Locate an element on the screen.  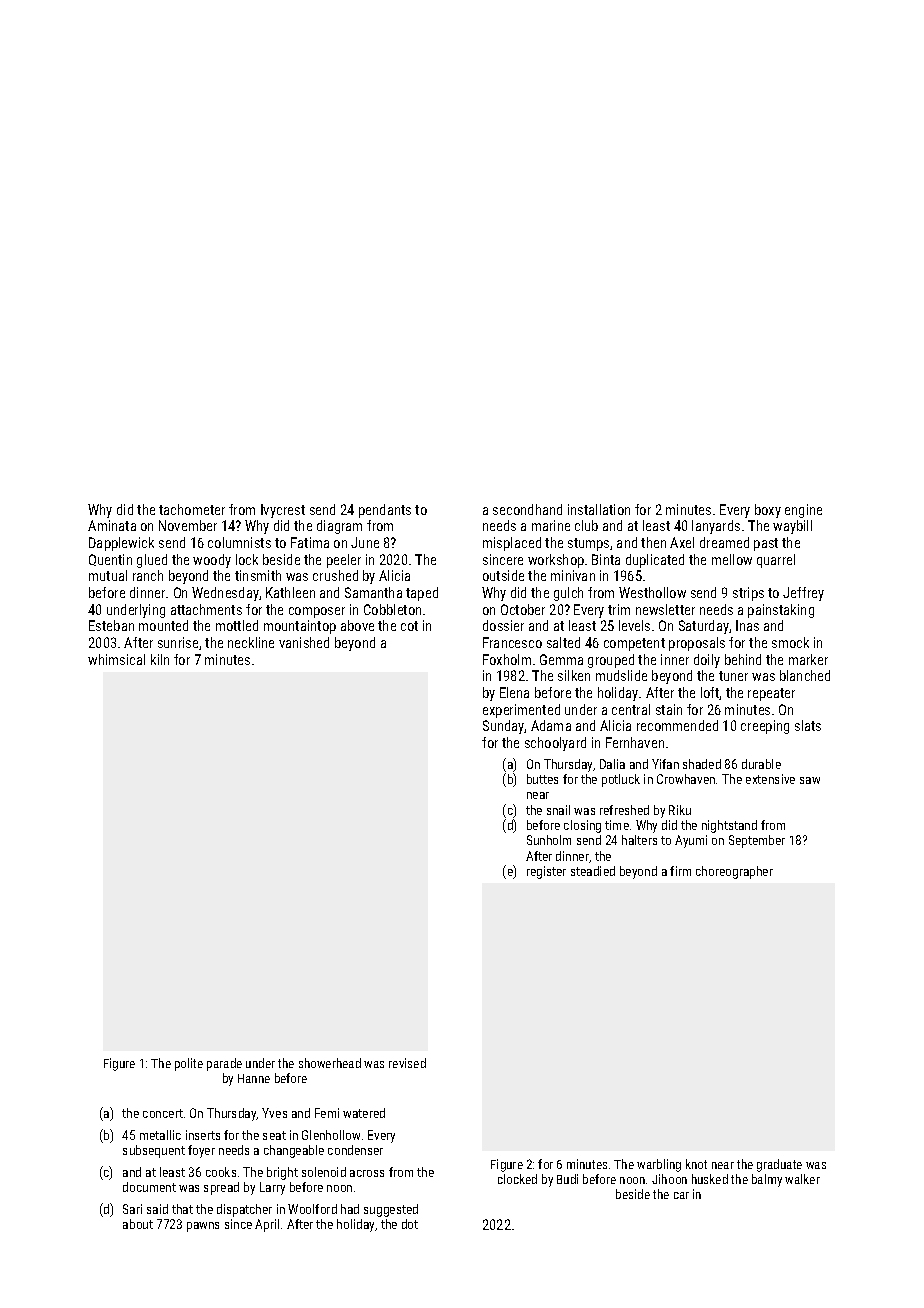
Elena is located at coordinates (514, 692).
